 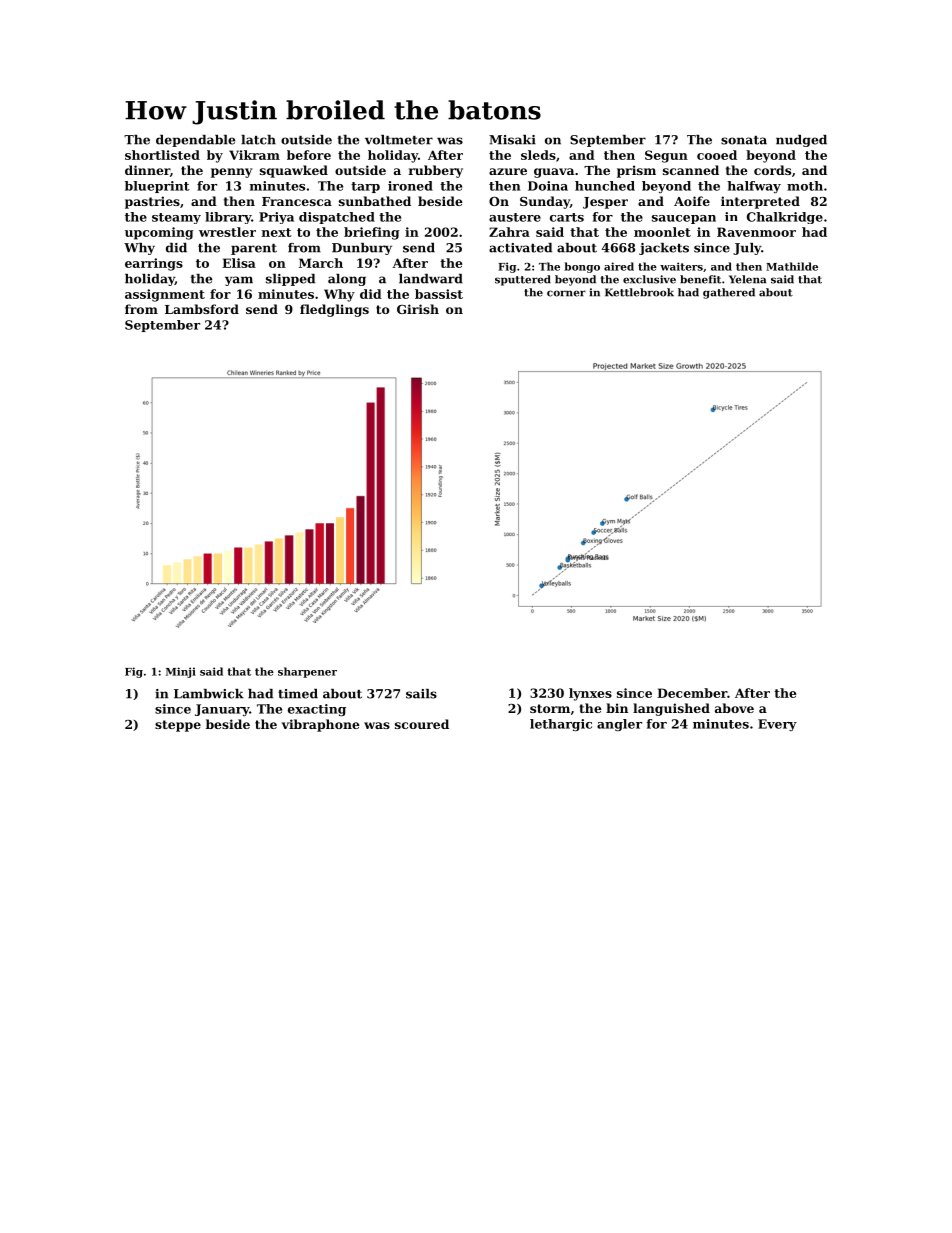 What do you see at coordinates (792, 266) in the image?
I see `Mathilde` at bounding box center [792, 266].
